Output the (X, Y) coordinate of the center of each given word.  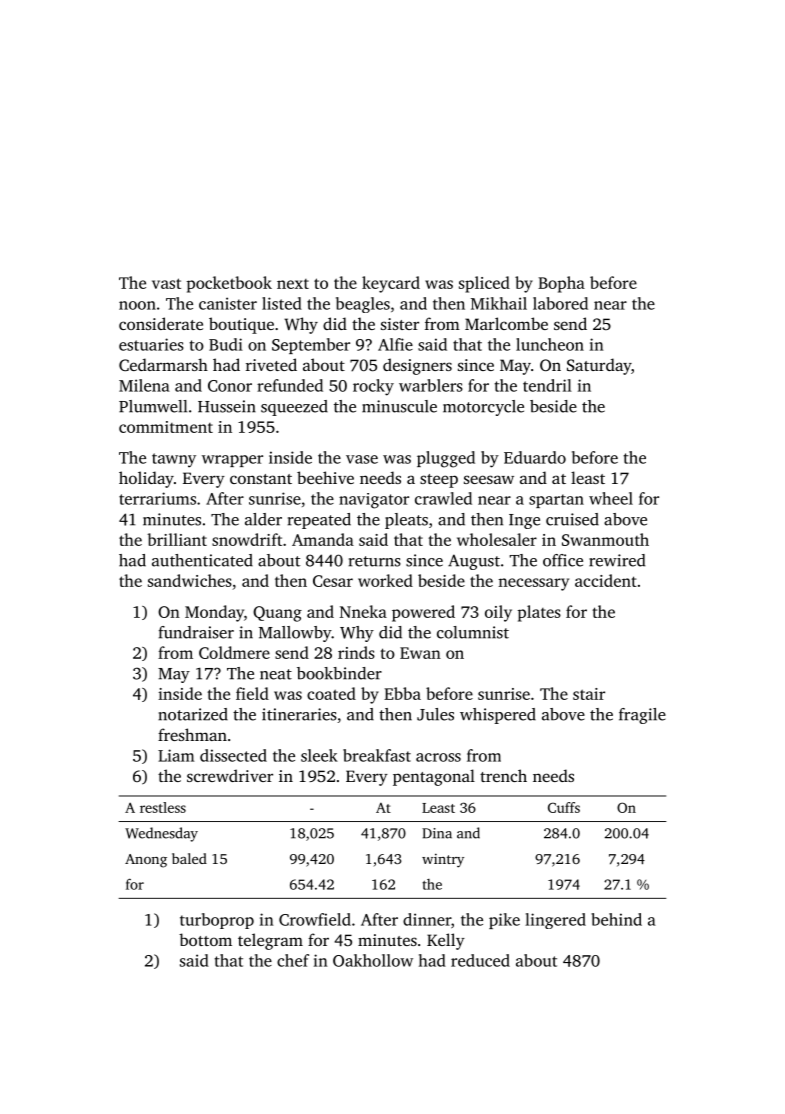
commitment (166, 427)
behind (616, 919)
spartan (556, 501)
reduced (480, 960)
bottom (205, 939)
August (474, 562)
